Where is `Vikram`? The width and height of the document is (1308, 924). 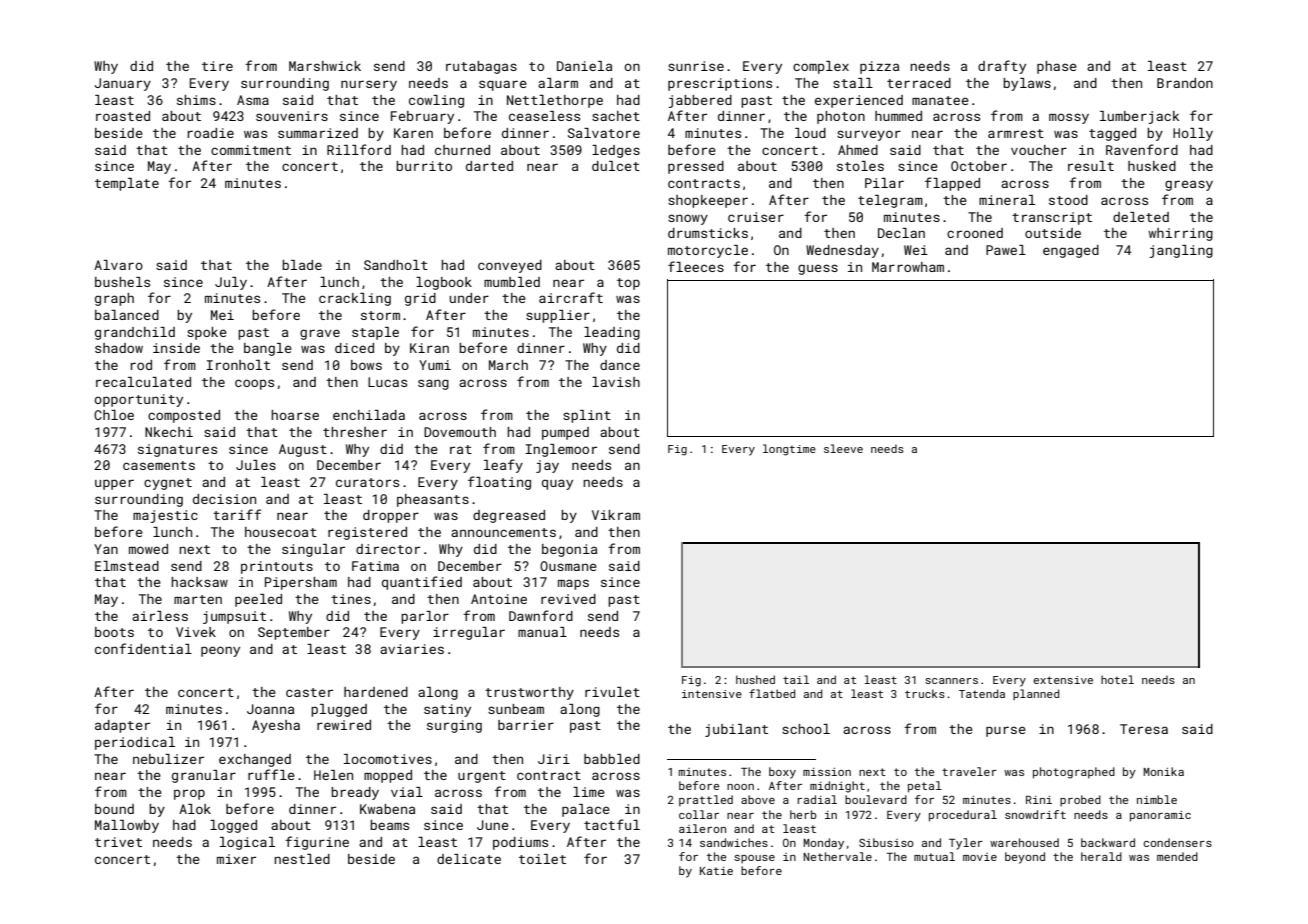 Vikram is located at coordinates (616, 515).
